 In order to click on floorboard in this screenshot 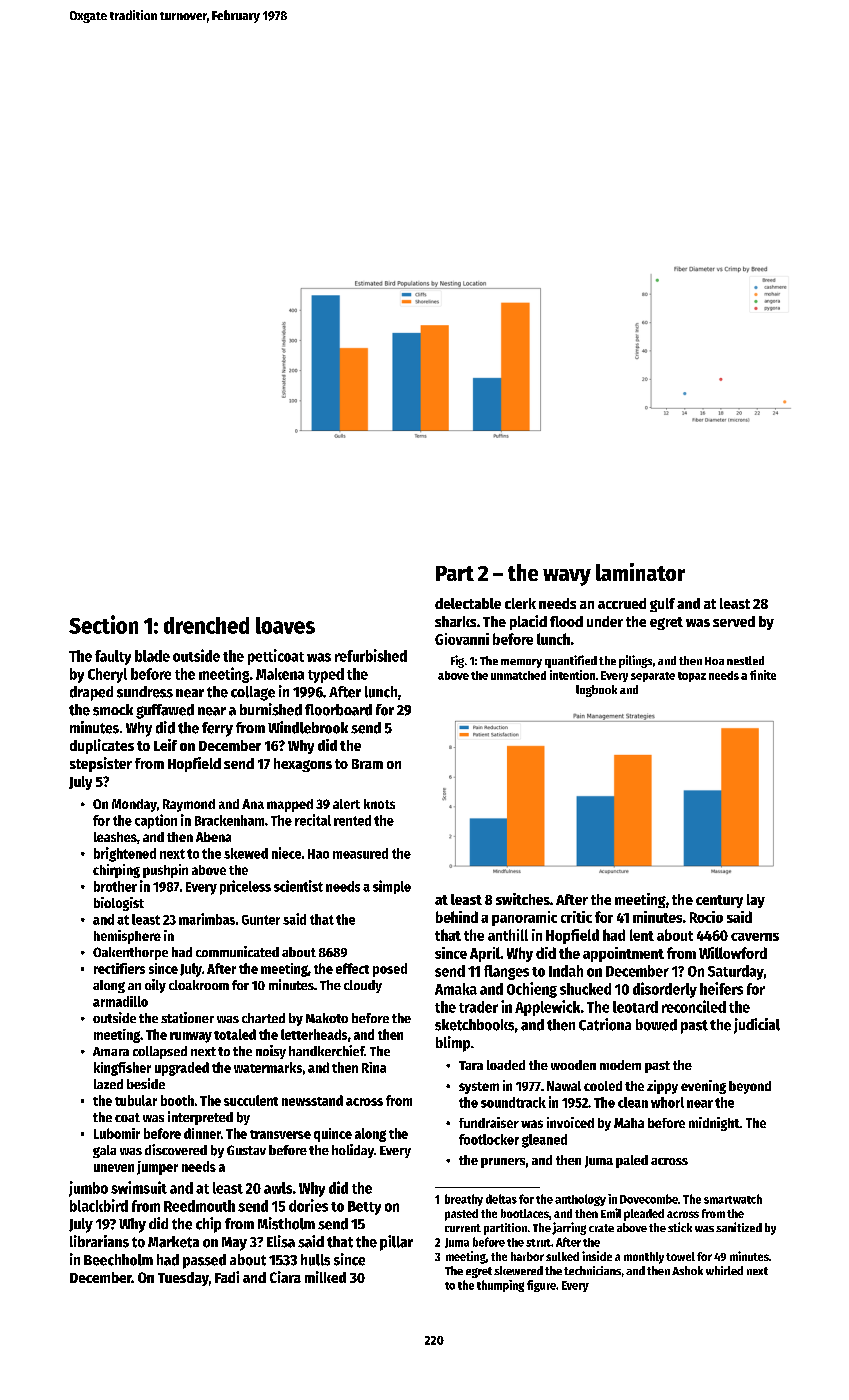, I will do `click(338, 710)`.
